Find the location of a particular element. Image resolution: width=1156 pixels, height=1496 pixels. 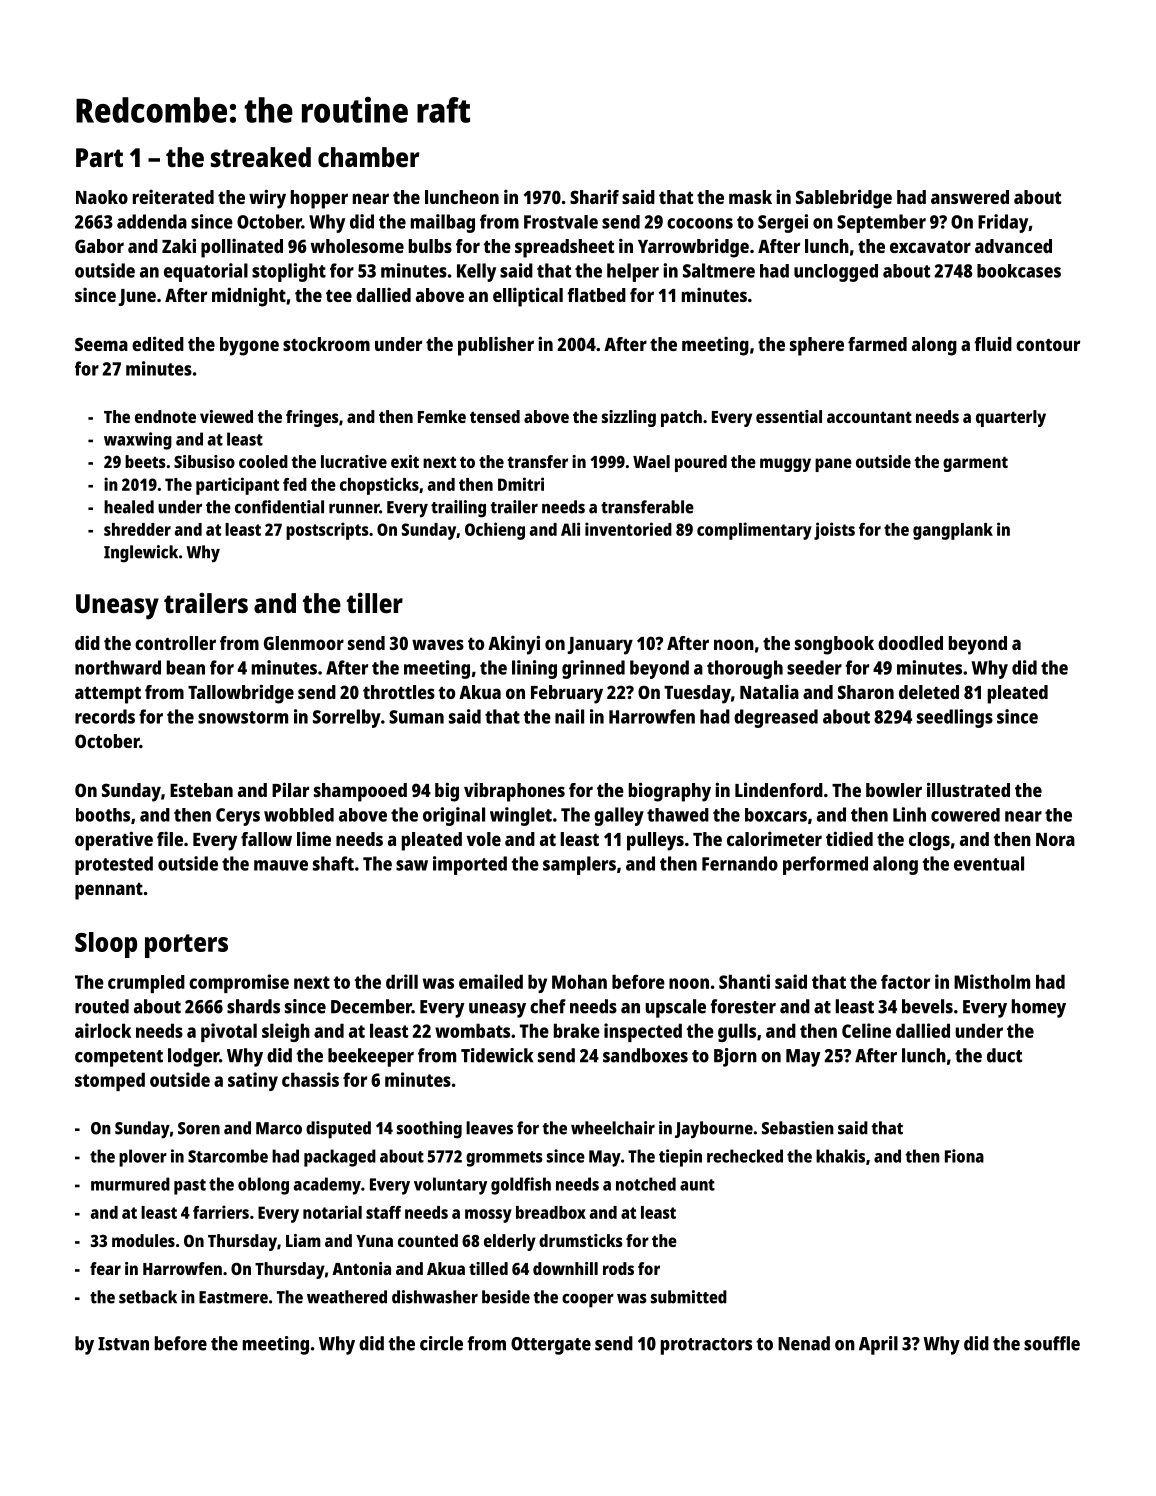

crumpled is located at coordinates (146, 984).
